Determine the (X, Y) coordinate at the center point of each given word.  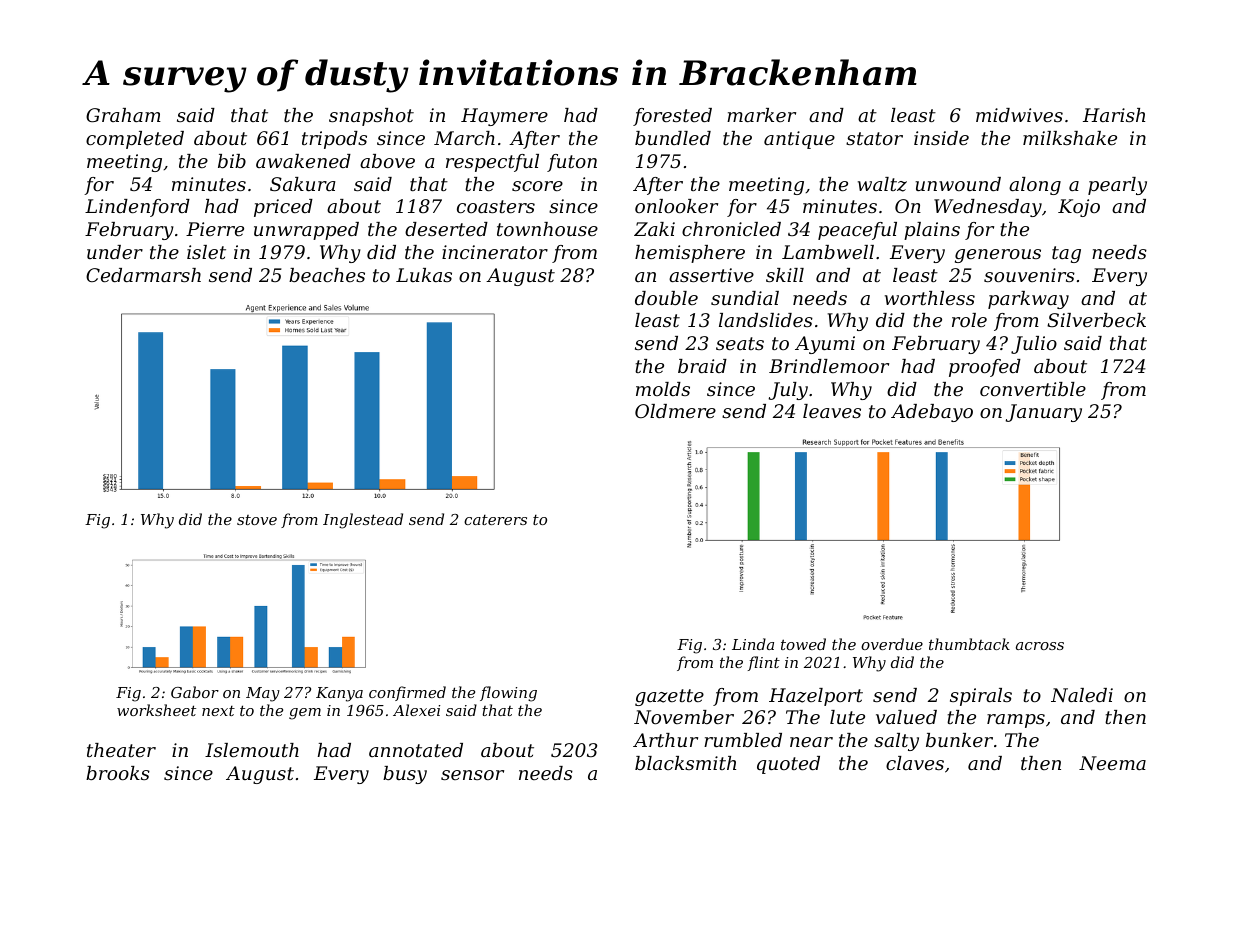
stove (257, 520)
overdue (892, 644)
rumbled (743, 740)
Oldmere (675, 411)
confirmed (407, 693)
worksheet (156, 710)
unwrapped (306, 231)
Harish (1114, 115)
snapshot (371, 117)
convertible (1033, 389)
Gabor (195, 692)
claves (915, 763)
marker (761, 115)
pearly (1117, 186)
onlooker (676, 206)
